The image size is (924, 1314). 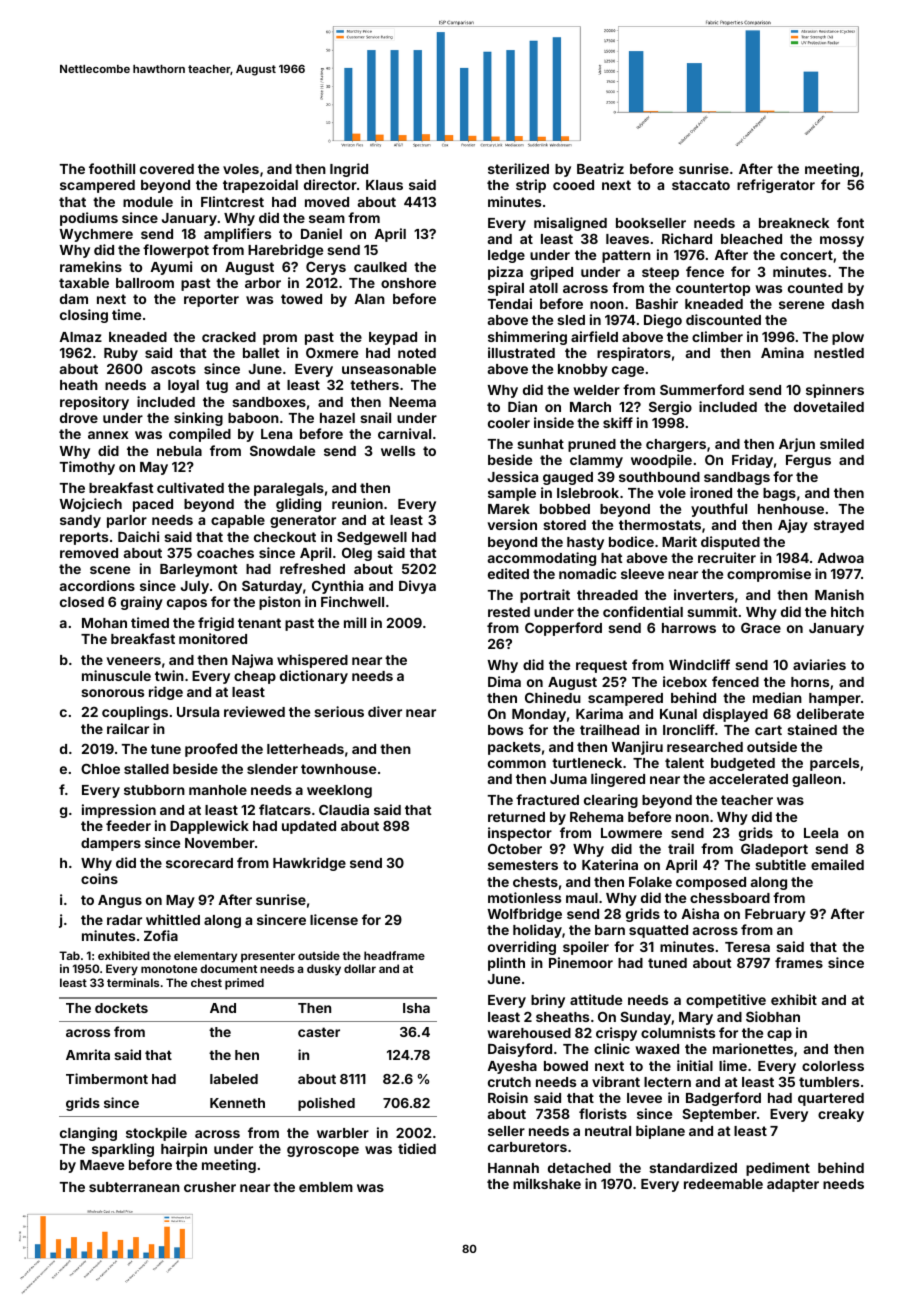 I want to click on bows, so click(x=505, y=730).
